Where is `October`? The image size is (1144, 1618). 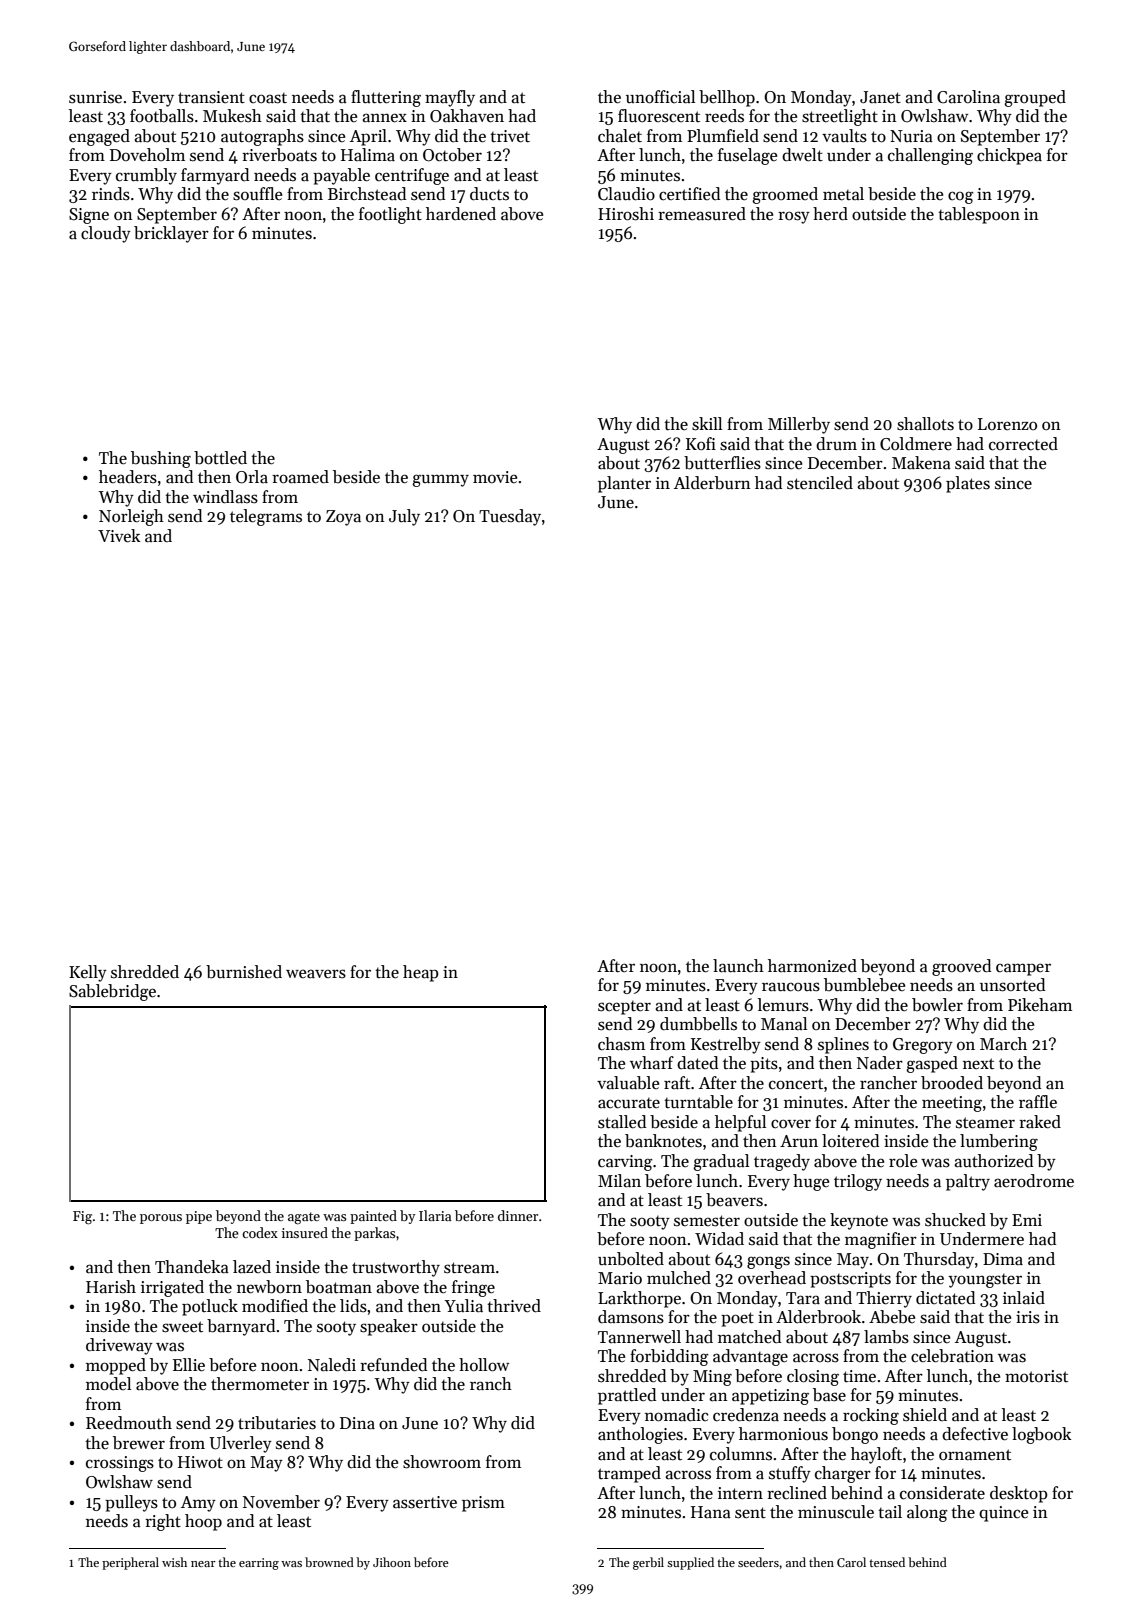 October is located at coordinates (452, 155).
